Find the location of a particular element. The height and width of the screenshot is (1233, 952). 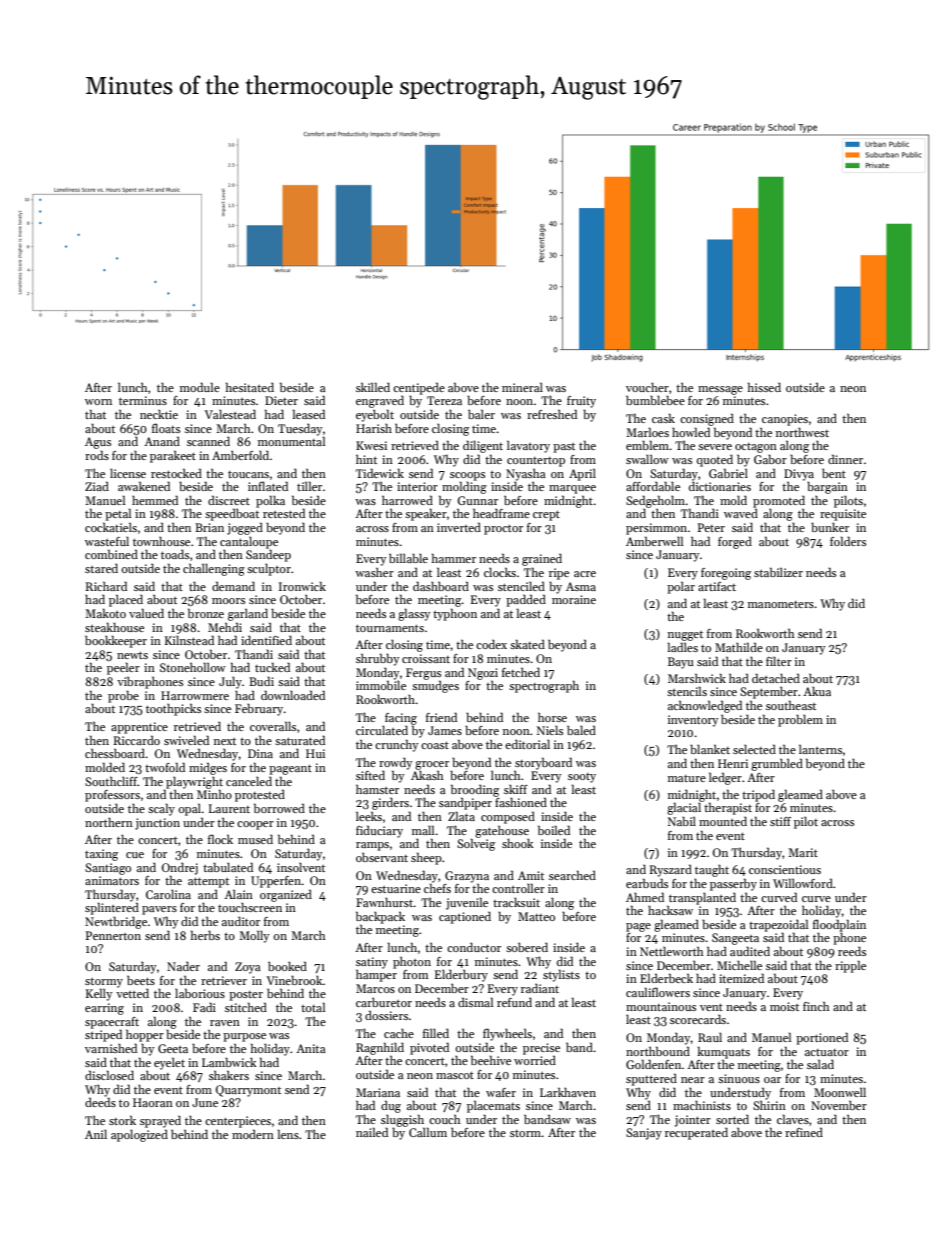

Valestead is located at coordinates (230, 414).
